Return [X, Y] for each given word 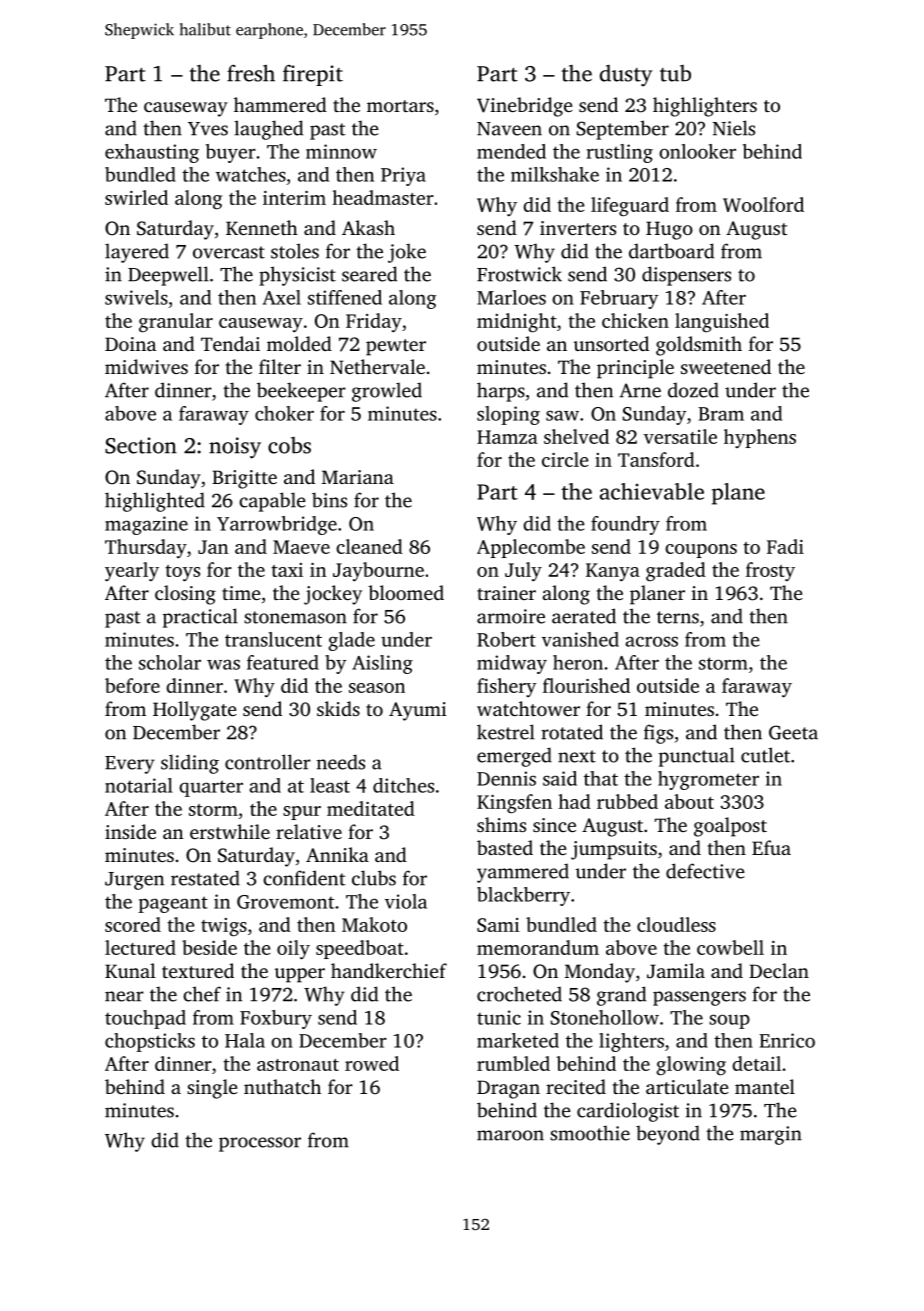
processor [260, 1144]
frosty [770, 572]
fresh [251, 73]
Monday [600, 973]
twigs [224, 927]
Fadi [785, 546]
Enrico [787, 1040]
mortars [400, 106]
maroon [510, 1135]
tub [675, 73]
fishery [506, 687]
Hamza [507, 437]
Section [141, 445]
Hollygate [195, 711]
